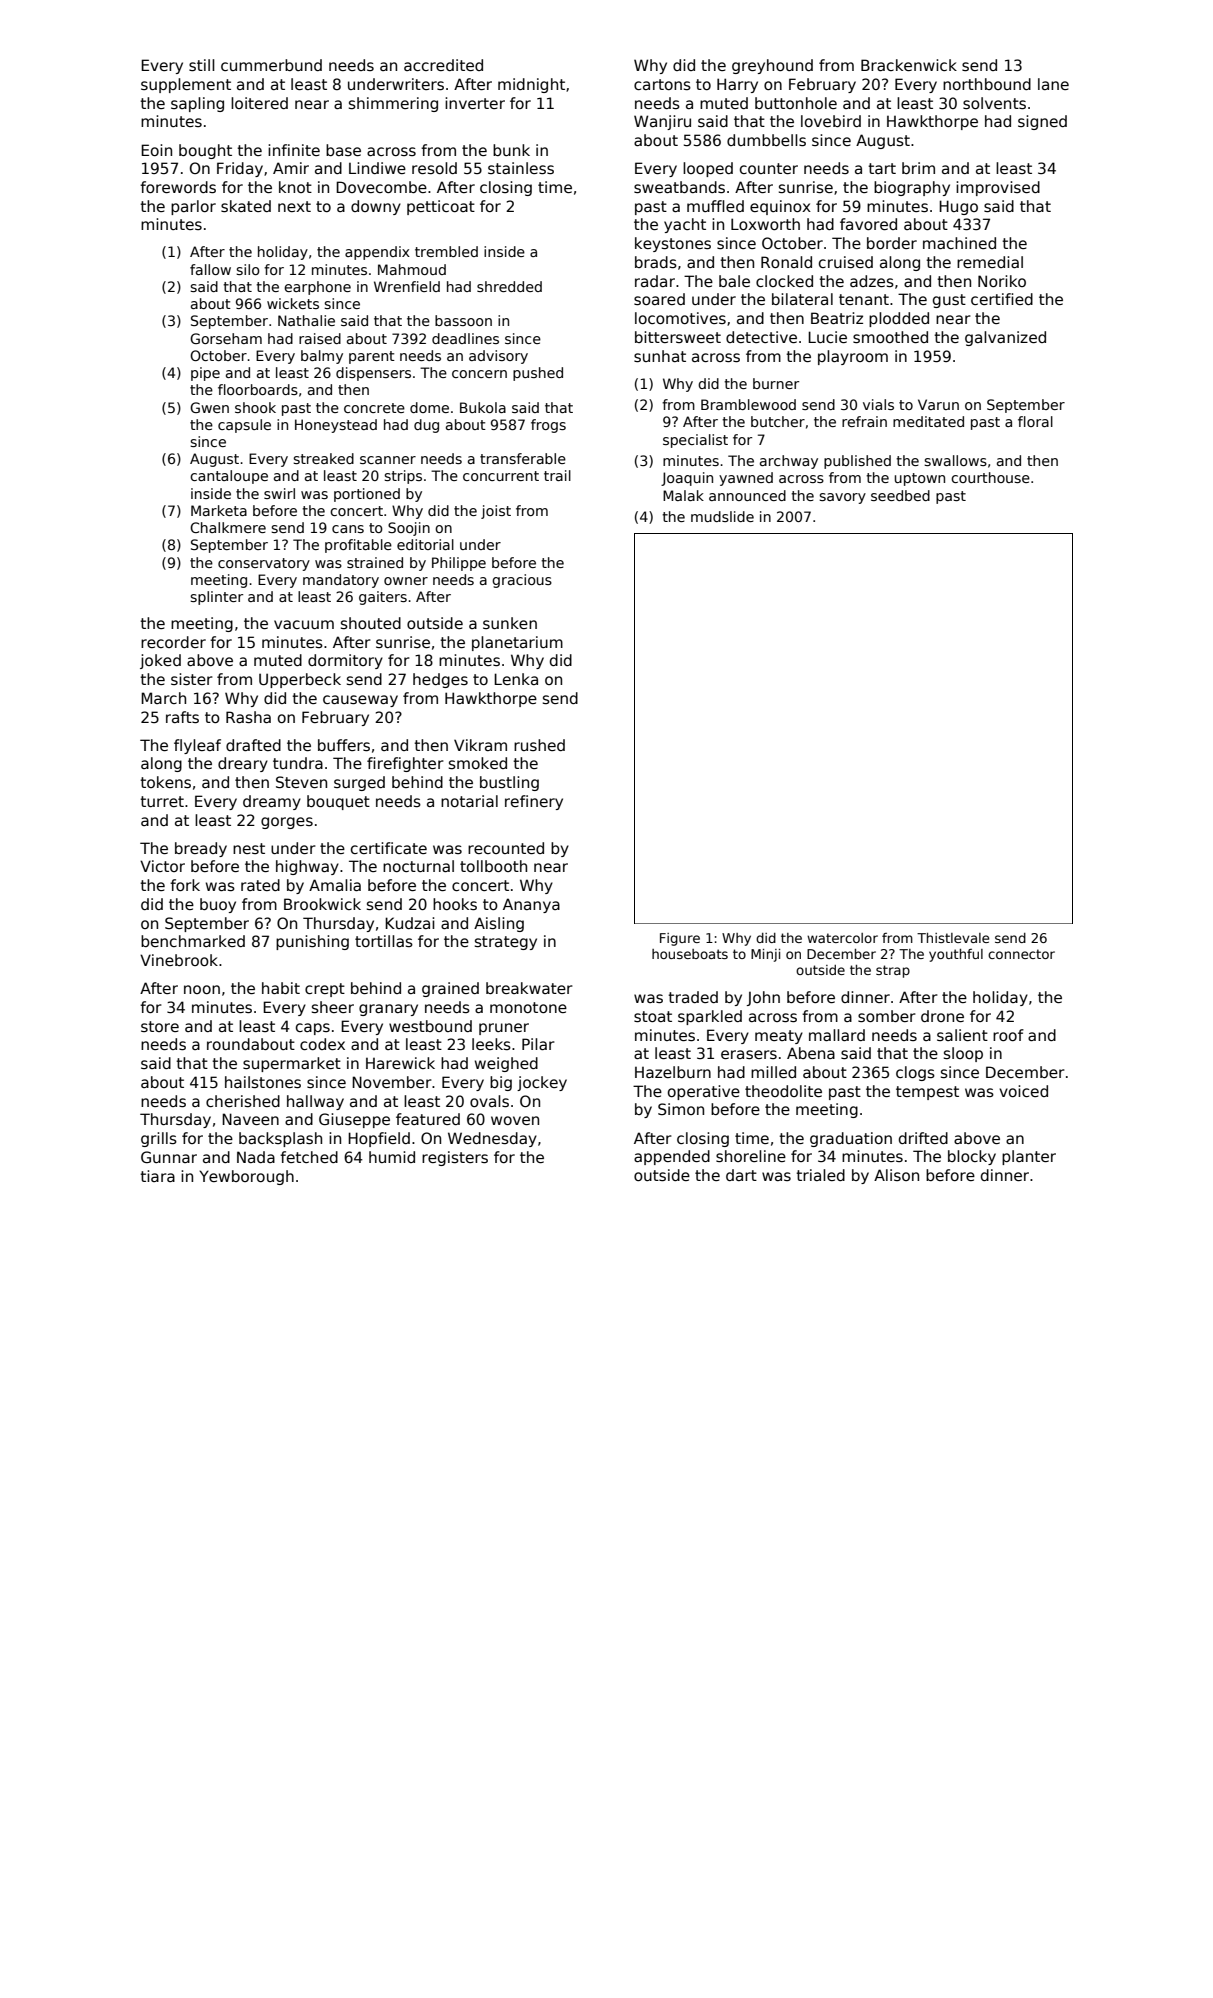  Describe the element at coordinates (389, 848) in the page. I see `certificate` at that location.
